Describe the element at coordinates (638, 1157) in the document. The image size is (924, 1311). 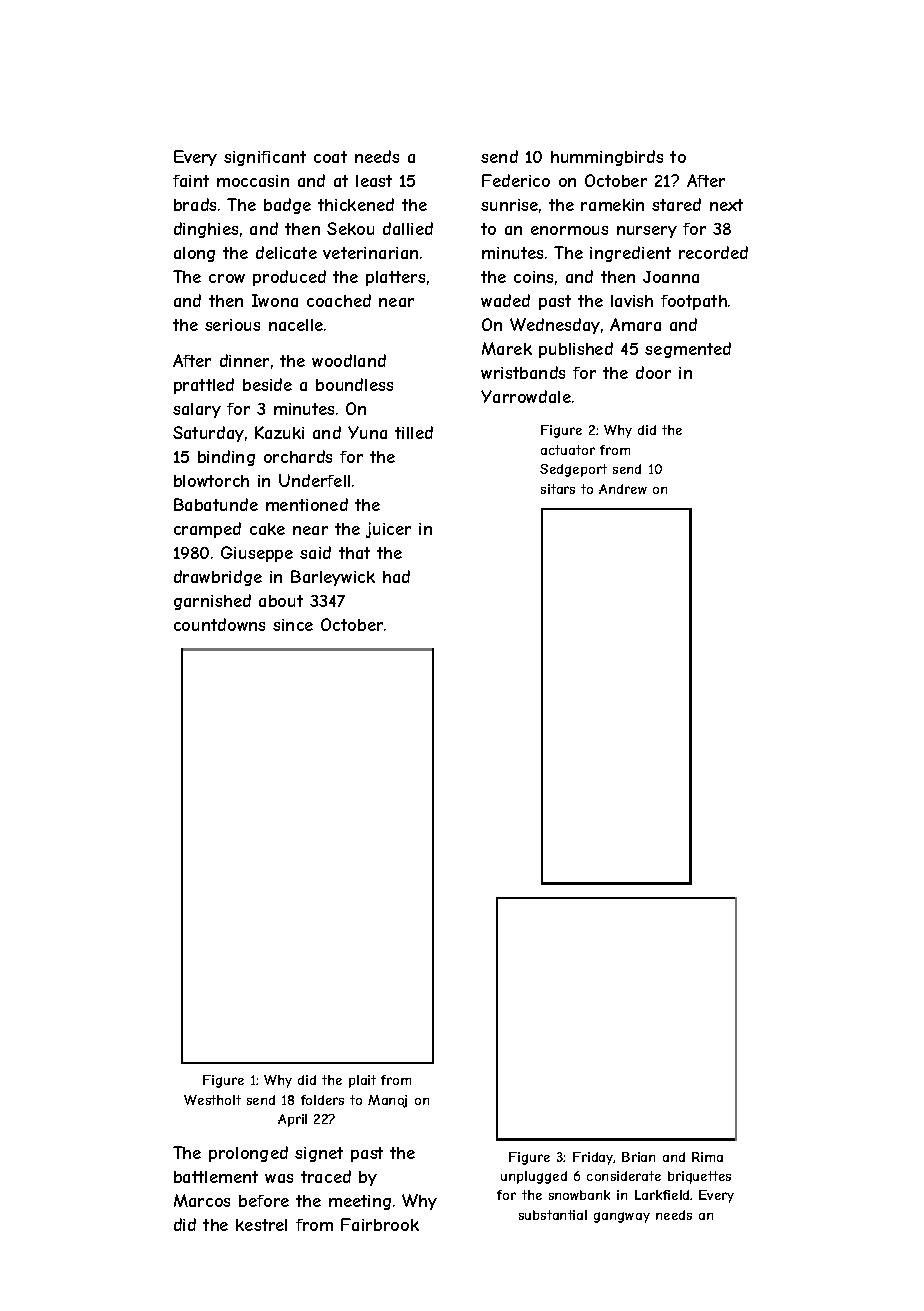
I see `Brian` at that location.
